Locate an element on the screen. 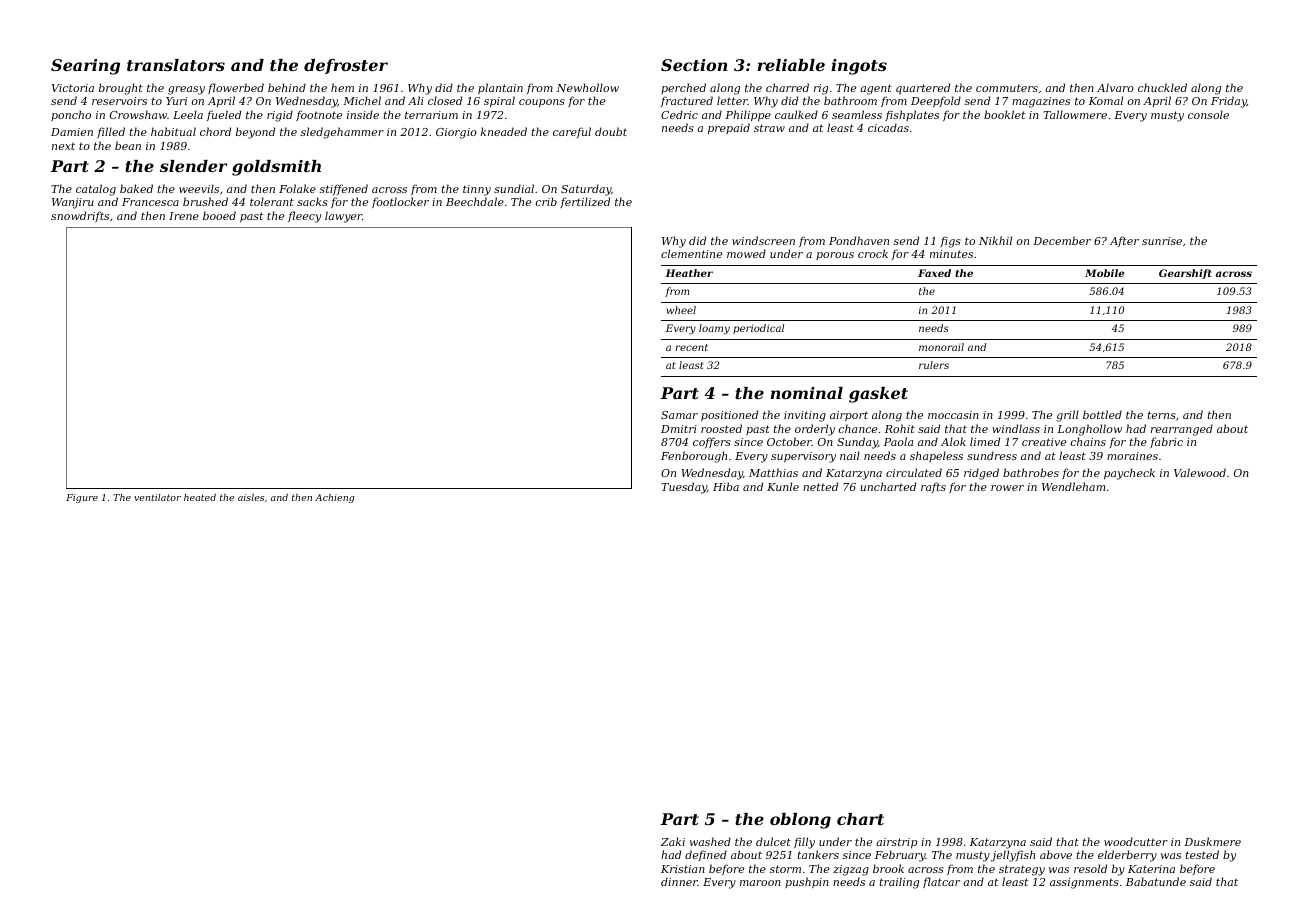 The height and width of the screenshot is (924, 1308). Dmitri is located at coordinates (679, 429).
